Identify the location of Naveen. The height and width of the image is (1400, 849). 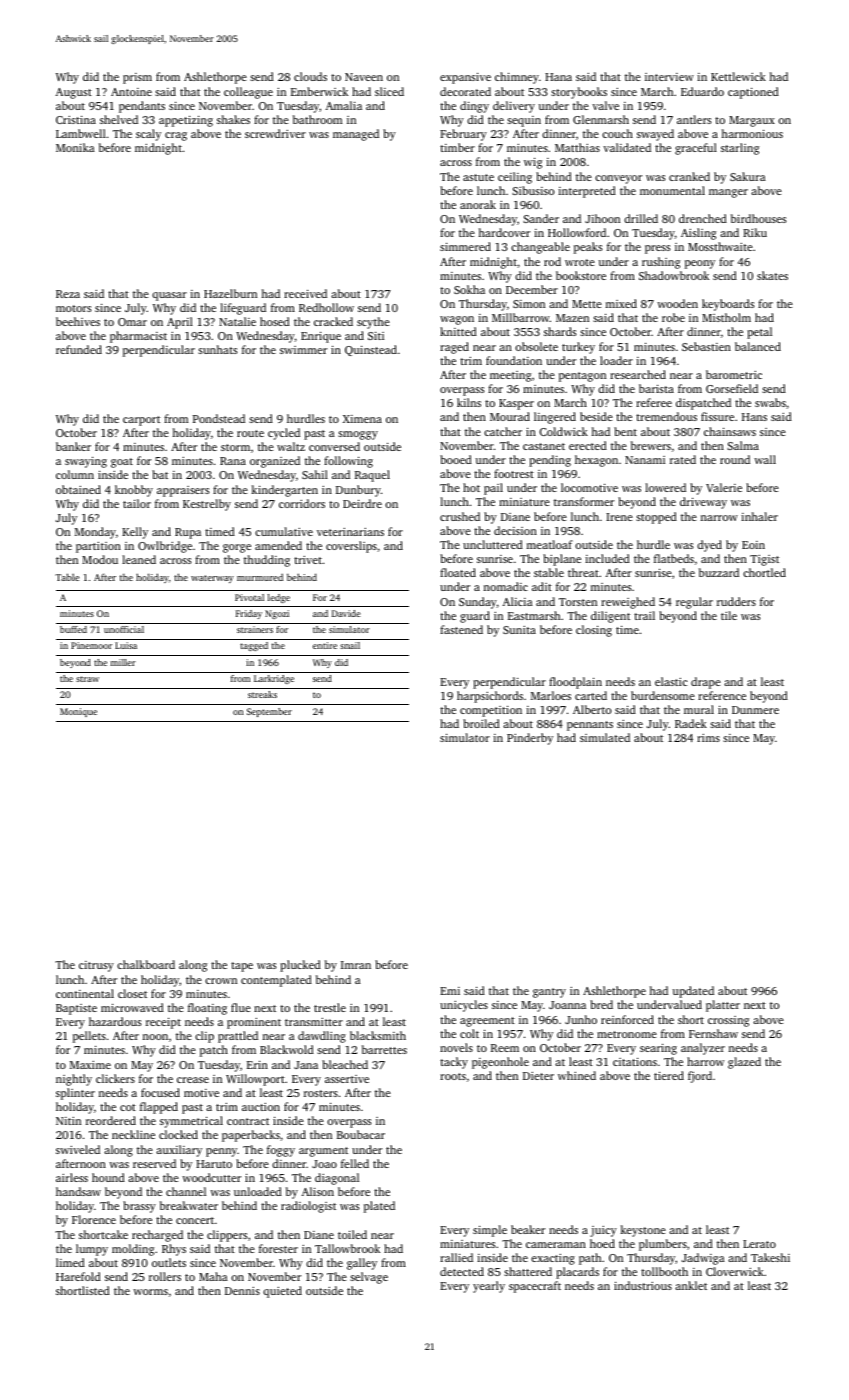
(364, 77).
